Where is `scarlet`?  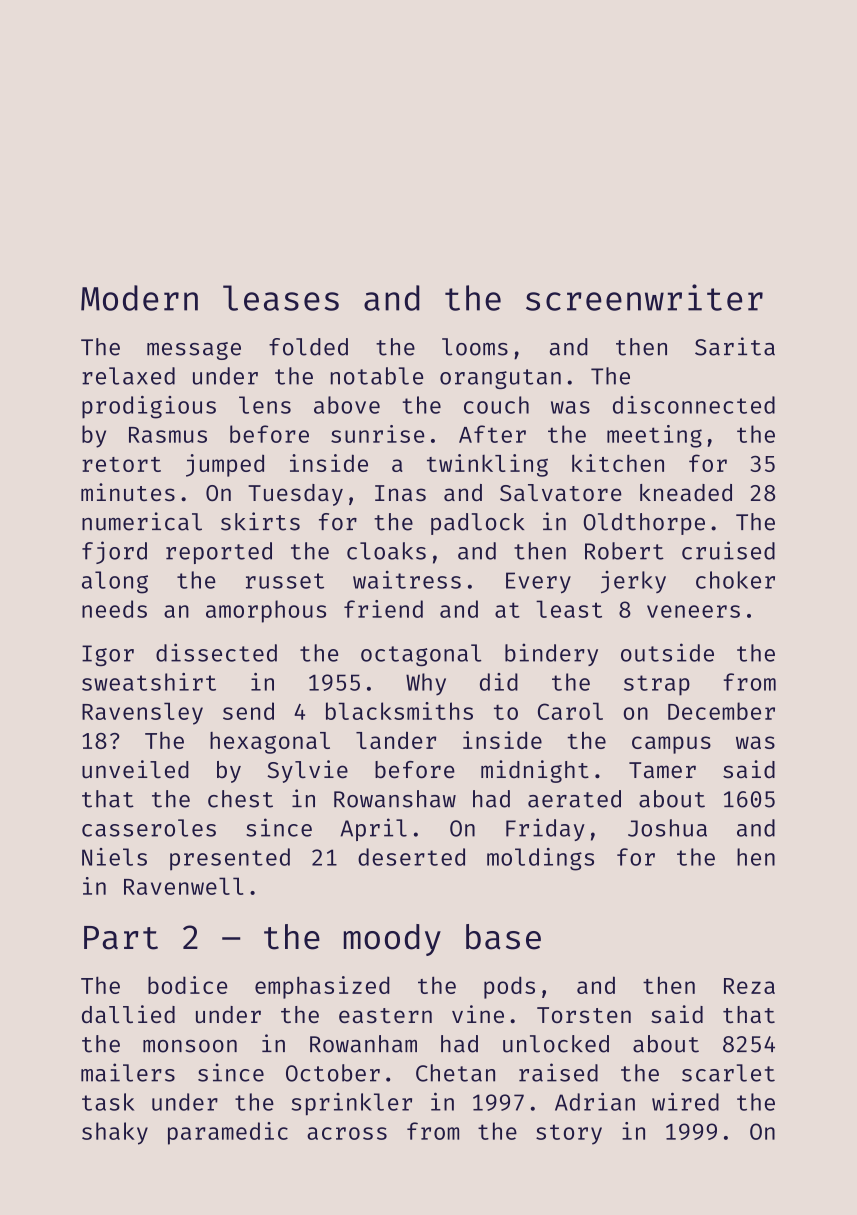
scarlet is located at coordinates (728, 1073).
